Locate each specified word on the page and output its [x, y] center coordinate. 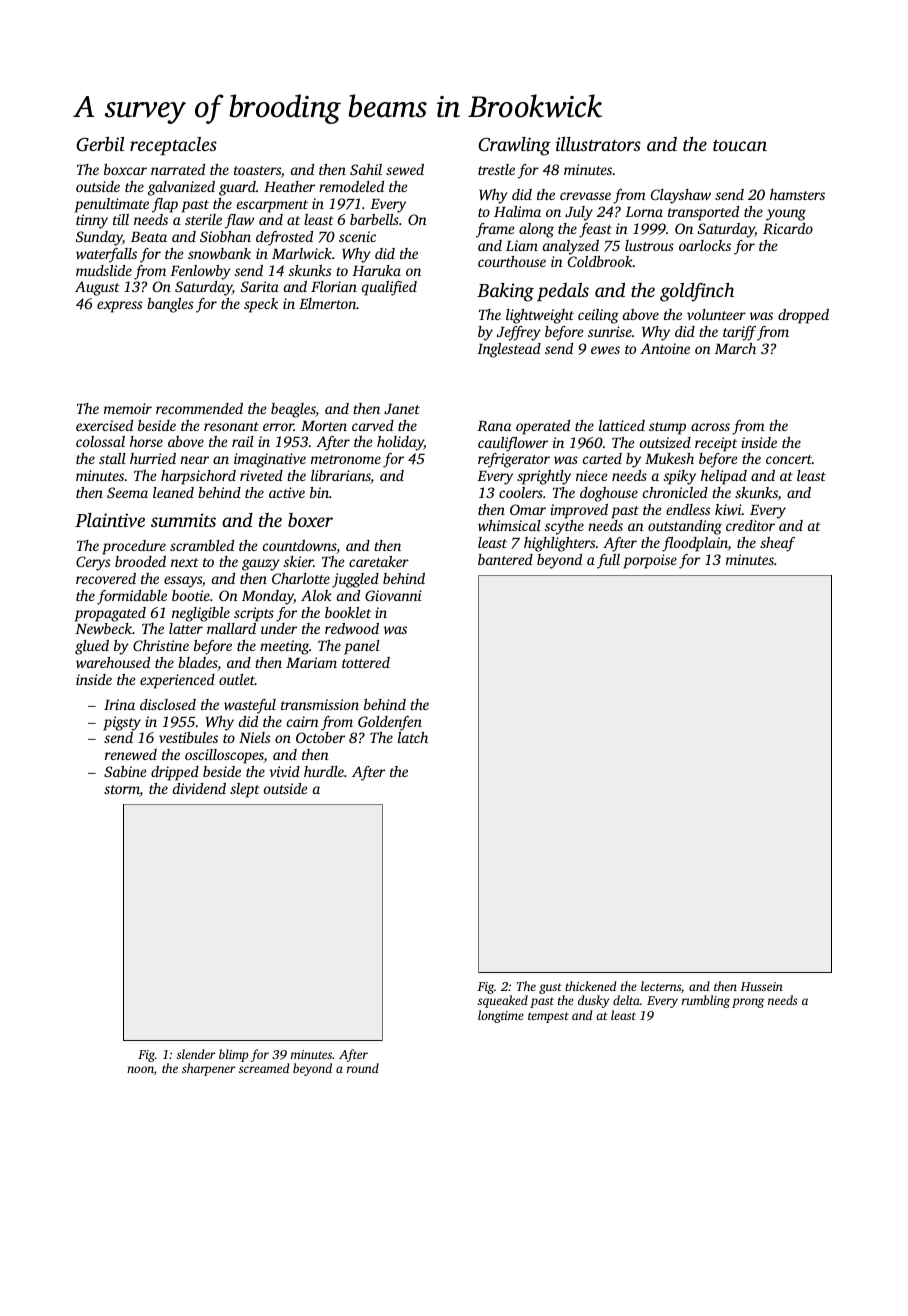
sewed [405, 169]
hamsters [797, 194]
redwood [352, 628]
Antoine [665, 348]
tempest [548, 1017]
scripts [254, 614]
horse [146, 441]
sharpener [209, 1069]
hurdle [324, 771]
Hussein [761, 986]
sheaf [777, 544]
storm [122, 791]
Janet [402, 409]
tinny [92, 221]
